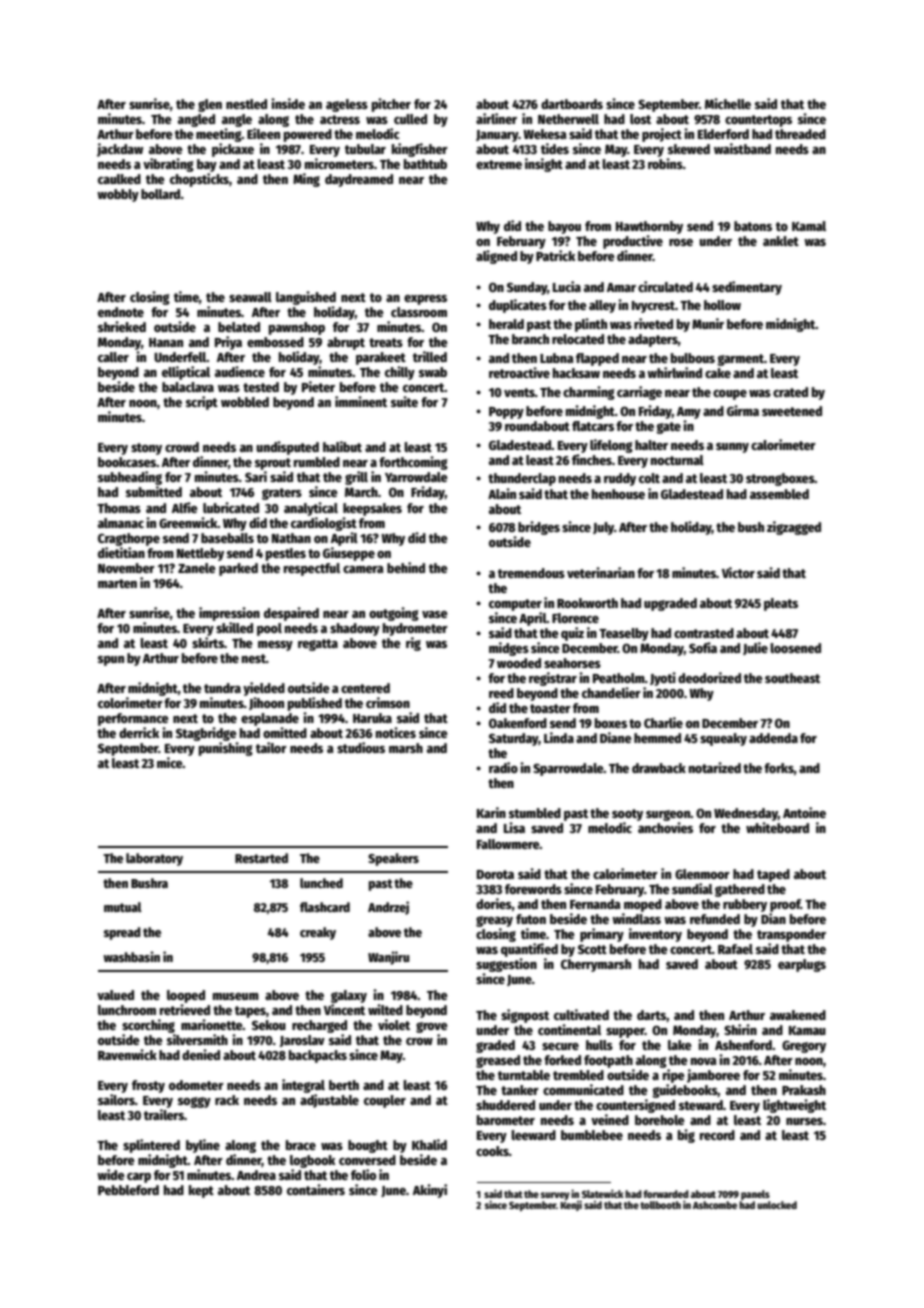  Describe the element at coordinates (219, 135) in the screenshot. I see `meeting` at that location.
